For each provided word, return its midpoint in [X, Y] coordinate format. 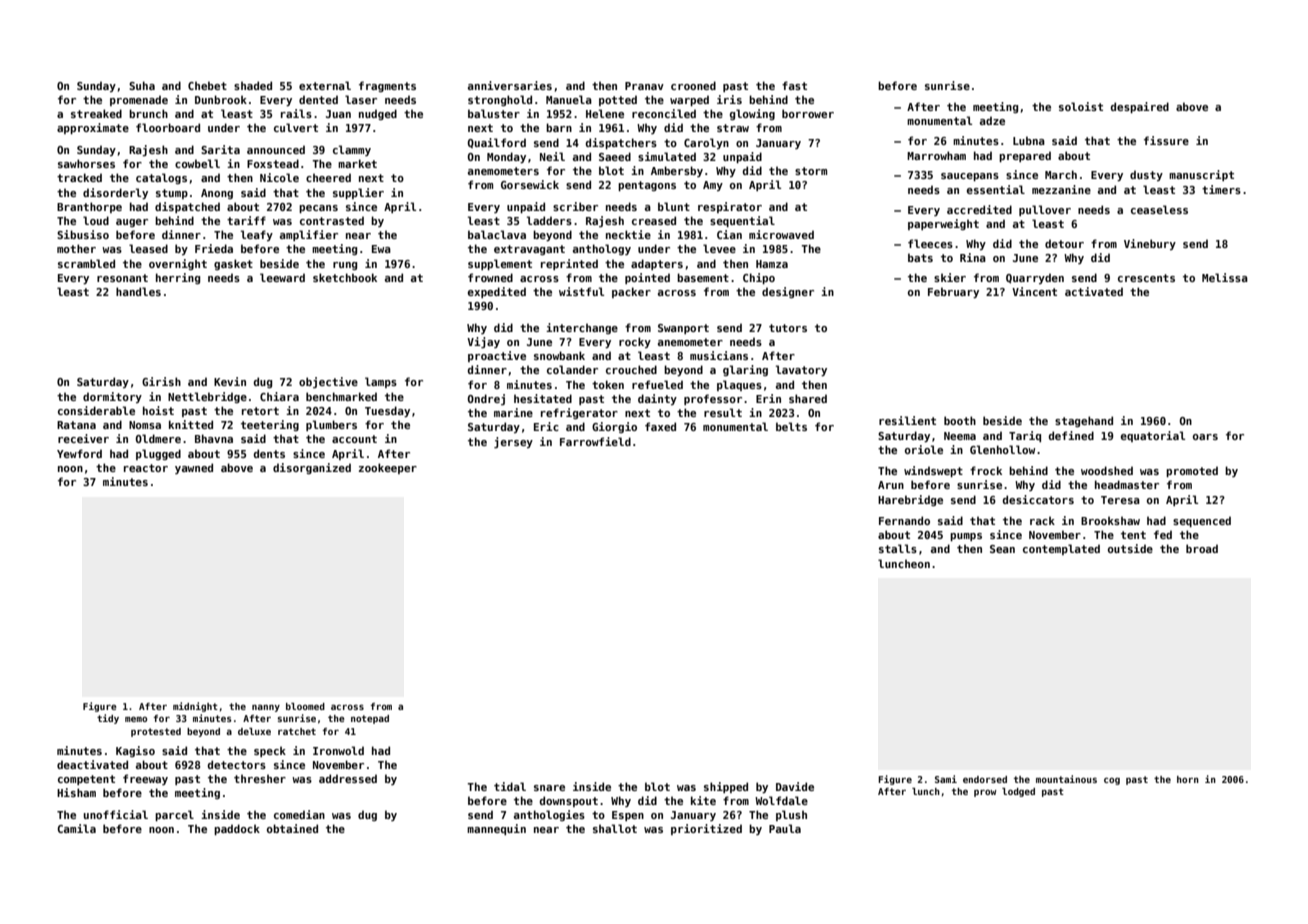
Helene [605, 113]
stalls [898, 548]
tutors [788, 328]
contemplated [1061, 549]
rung [345, 266]
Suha [142, 85]
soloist [1081, 106]
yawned [194, 468]
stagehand [1084, 421]
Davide [795, 786]
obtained [292, 828]
